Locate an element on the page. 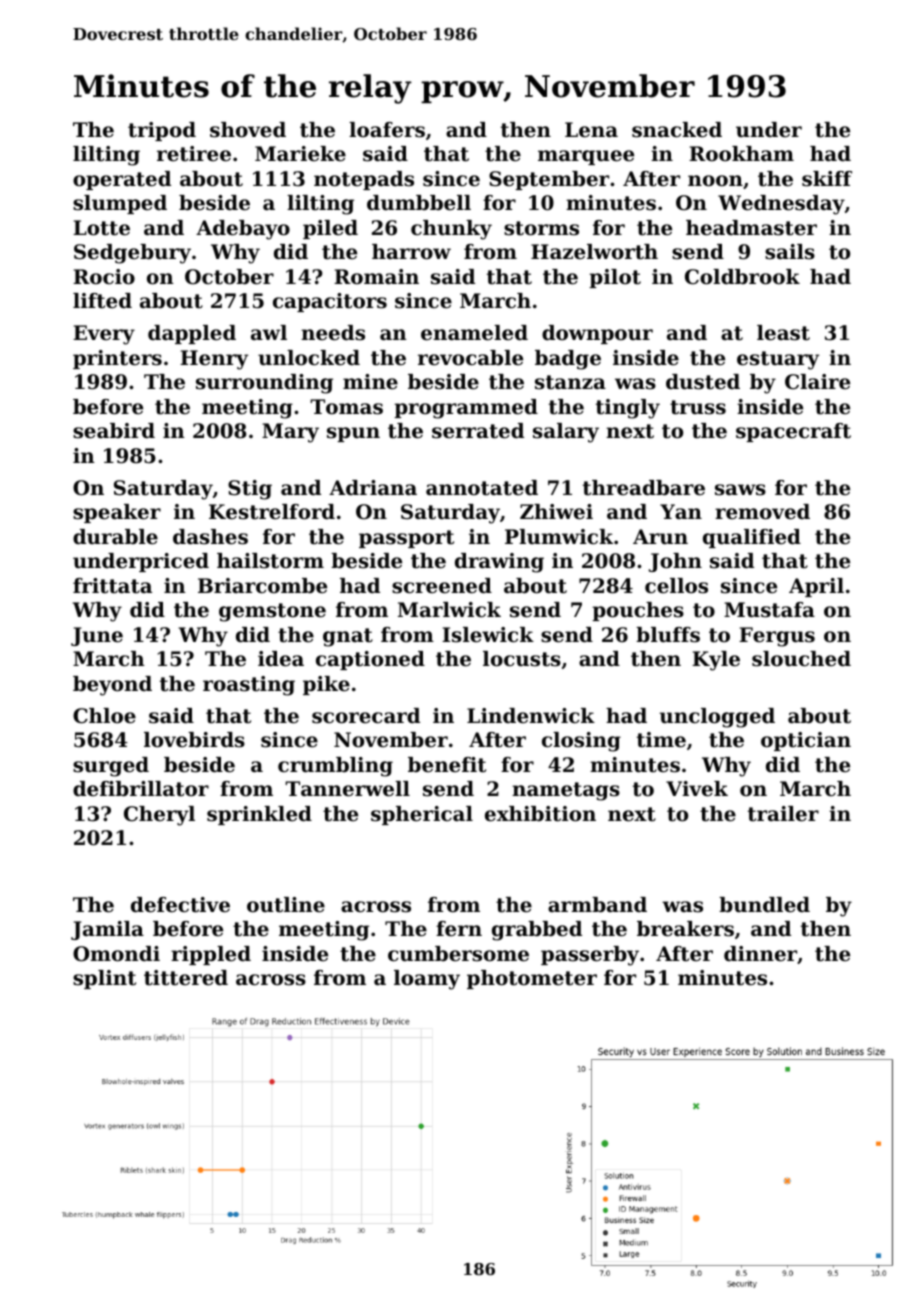 The width and height of the document is (924, 1314). storms is located at coordinates (541, 228).
